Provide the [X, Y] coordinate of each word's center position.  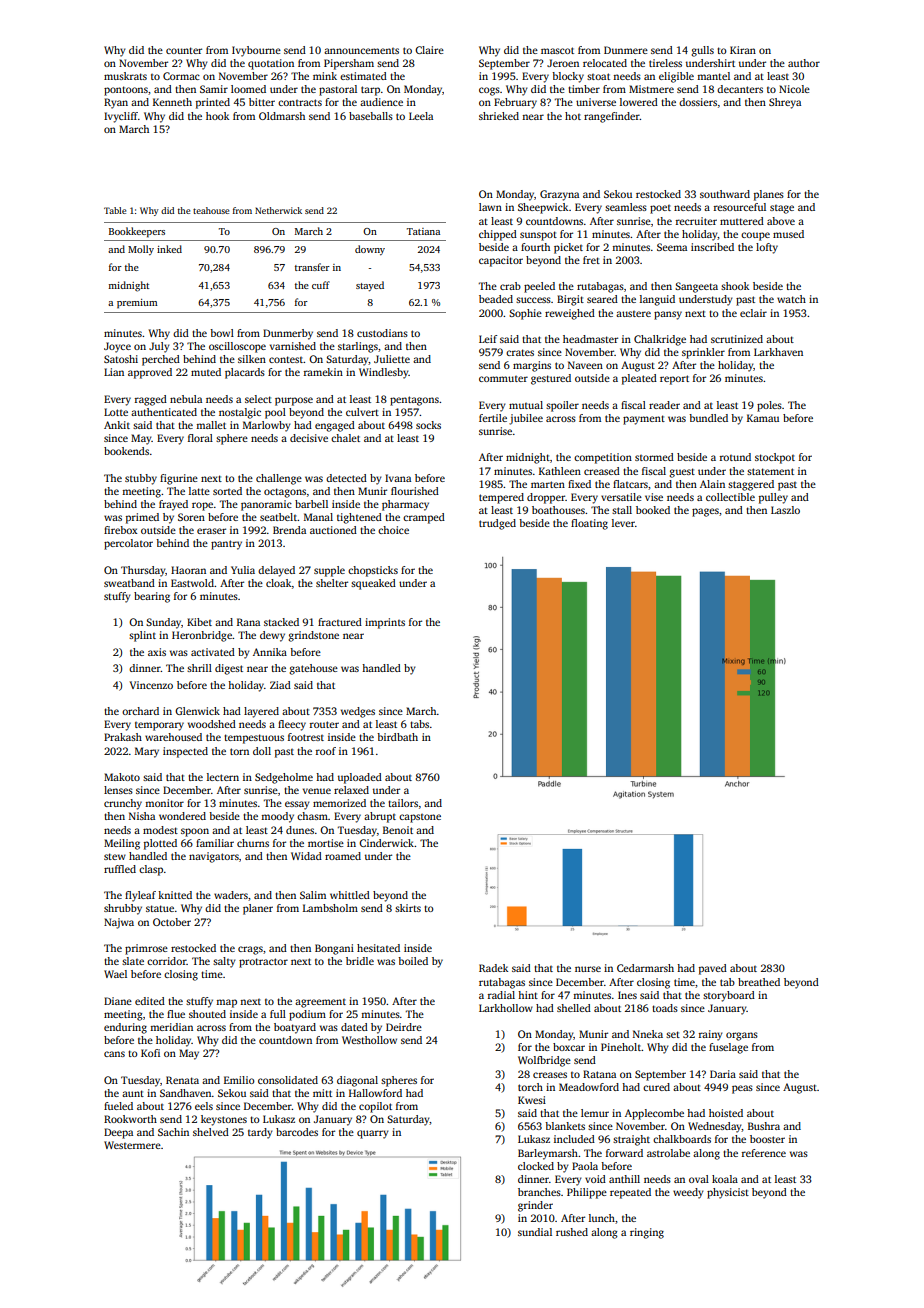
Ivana [398, 478]
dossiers [698, 102]
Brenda [289, 530]
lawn [490, 207]
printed [213, 103]
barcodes [297, 1132]
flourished [415, 491]
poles [769, 406]
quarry [373, 1134]
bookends [126, 451]
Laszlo [785, 510]
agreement [320, 1003]
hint [528, 995]
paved [713, 969]
